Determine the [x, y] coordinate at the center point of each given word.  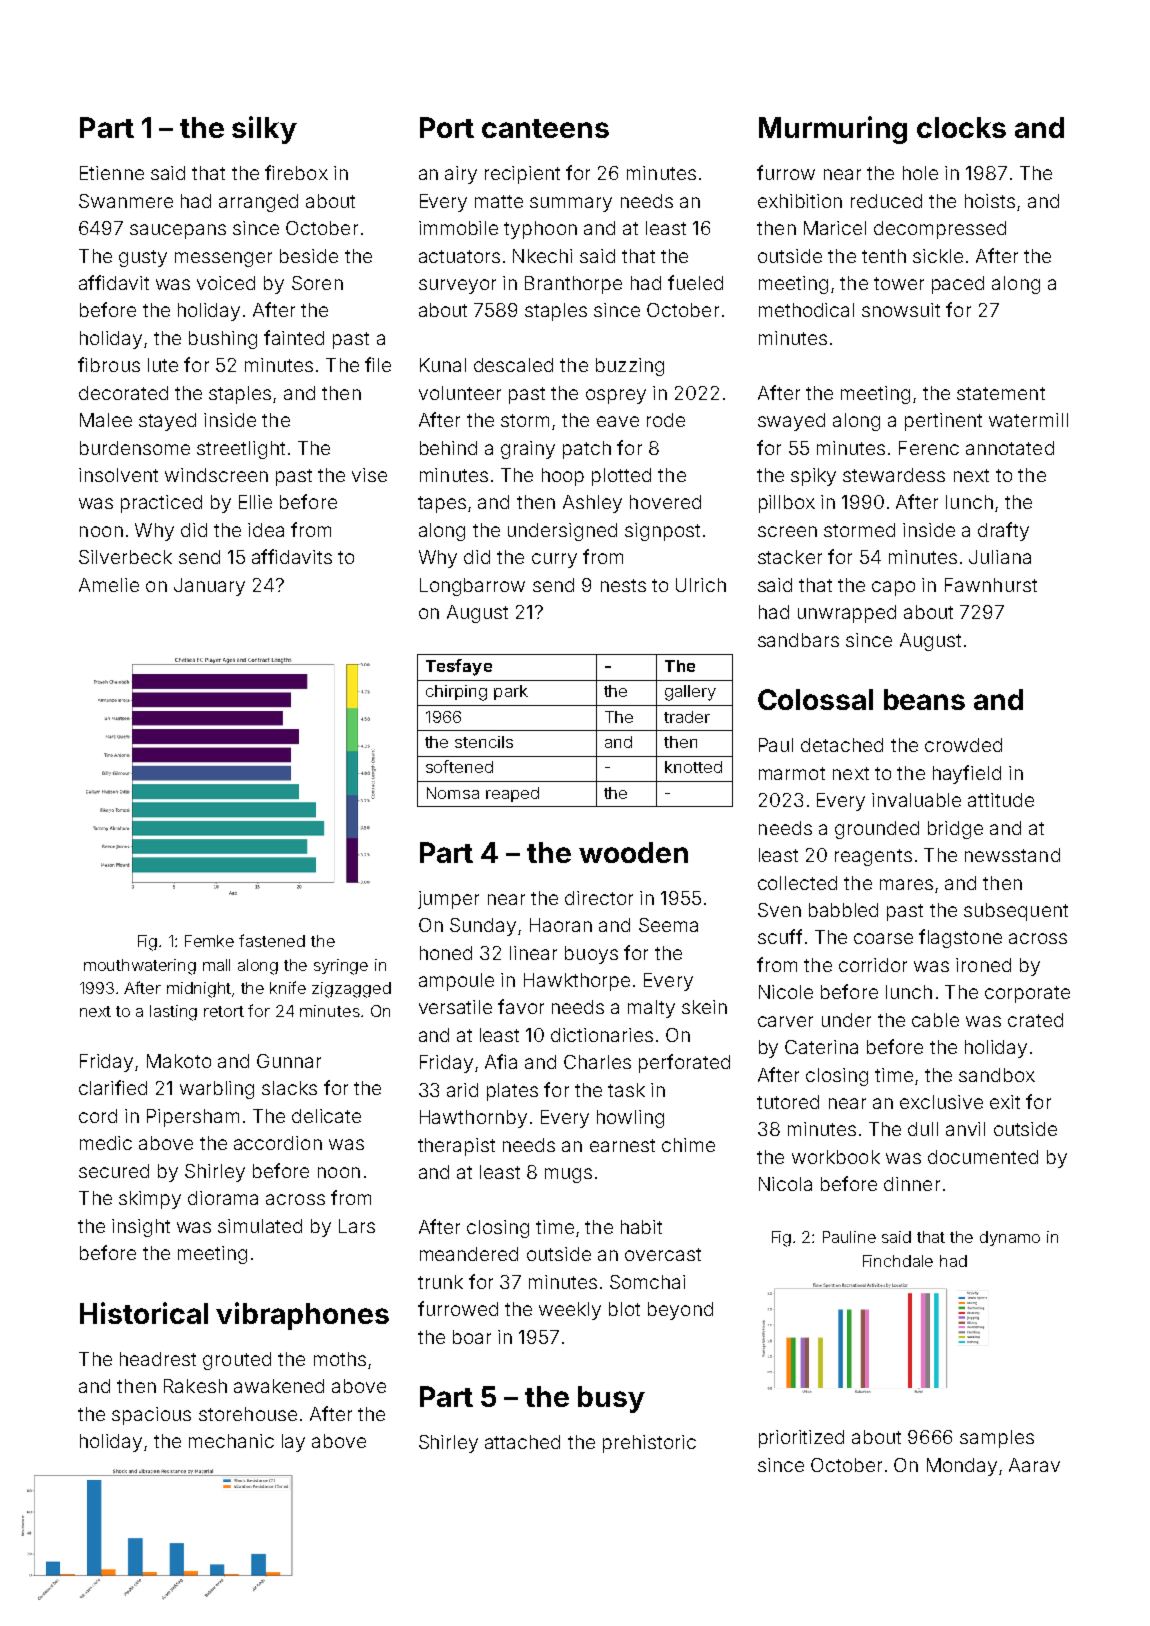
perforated [684, 1063]
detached [842, 745]
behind [448, 448]
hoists [990, 201]
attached [522, 1442]
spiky [813, 477]
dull [923, 1129]
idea [266, 530]
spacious [151, 1416]
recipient [522, 175]
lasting [173, 1013]
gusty [143, 258]
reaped [512, 794]
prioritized [801, 1439]
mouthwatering [140, 967]
